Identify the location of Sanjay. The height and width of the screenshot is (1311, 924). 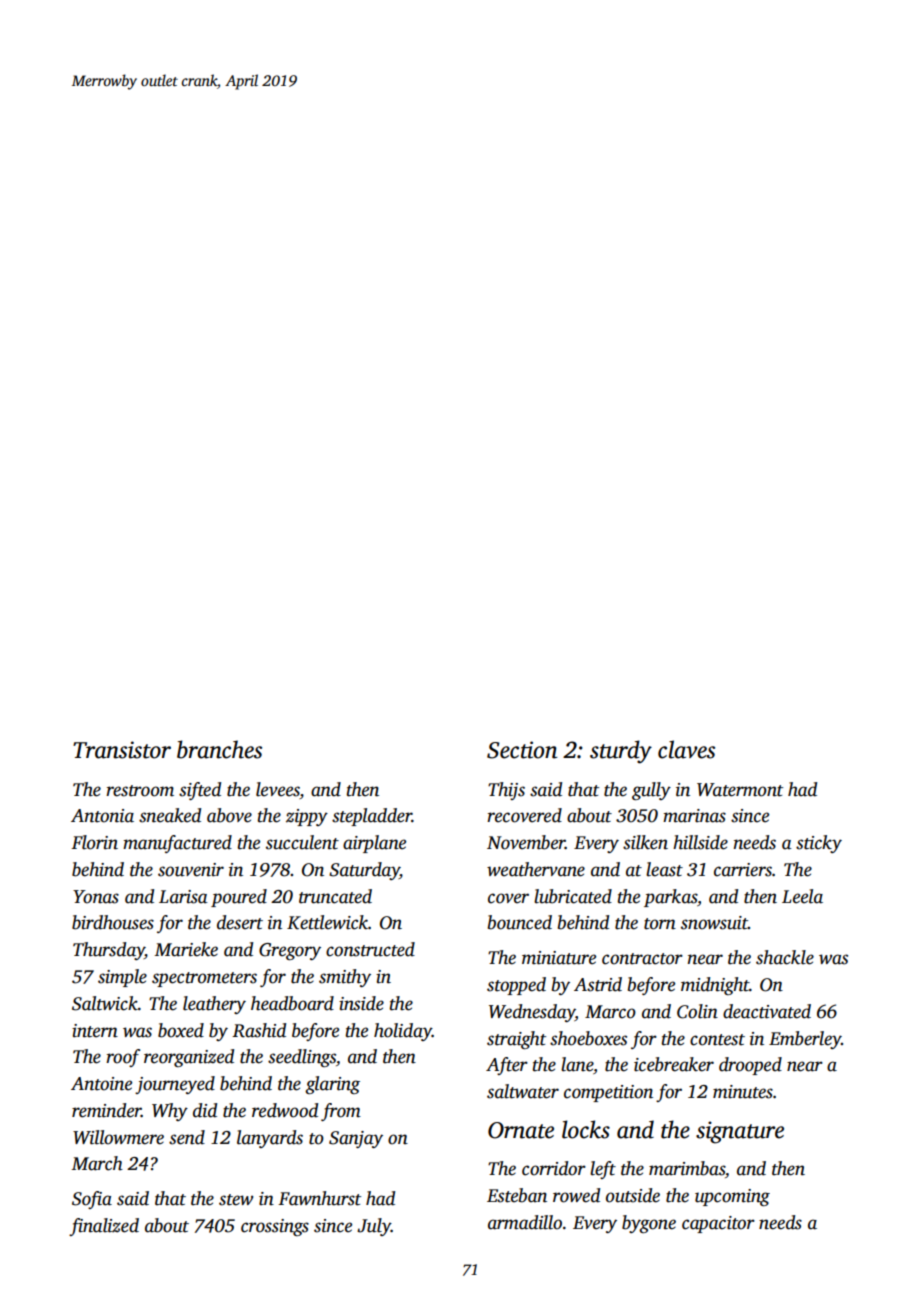
(356, 1139).
